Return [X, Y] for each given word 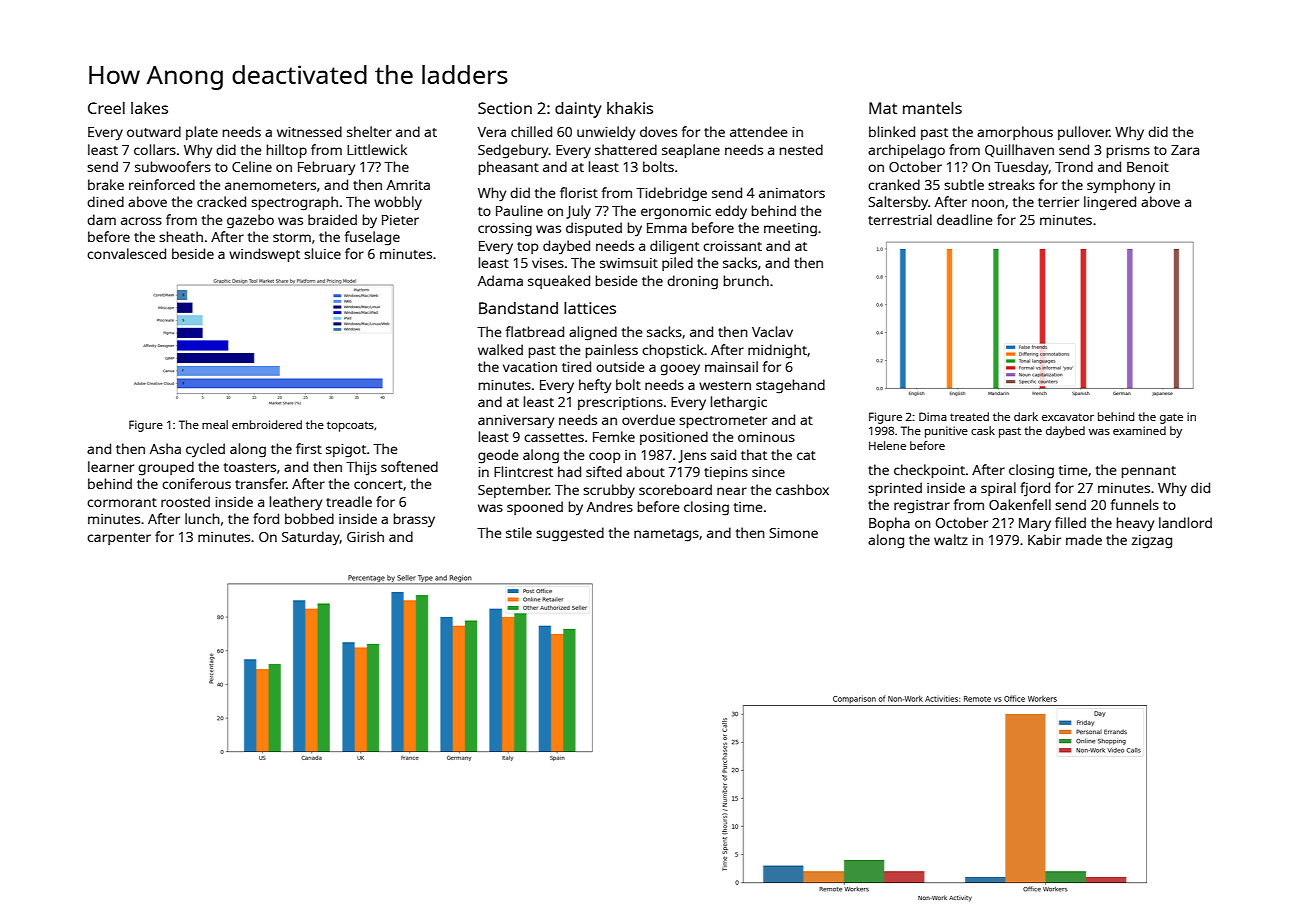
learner [111, 466]
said [723, 454]
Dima [933, 416]
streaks [1011, 184]
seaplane [691, 151]
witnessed [309, 131]
